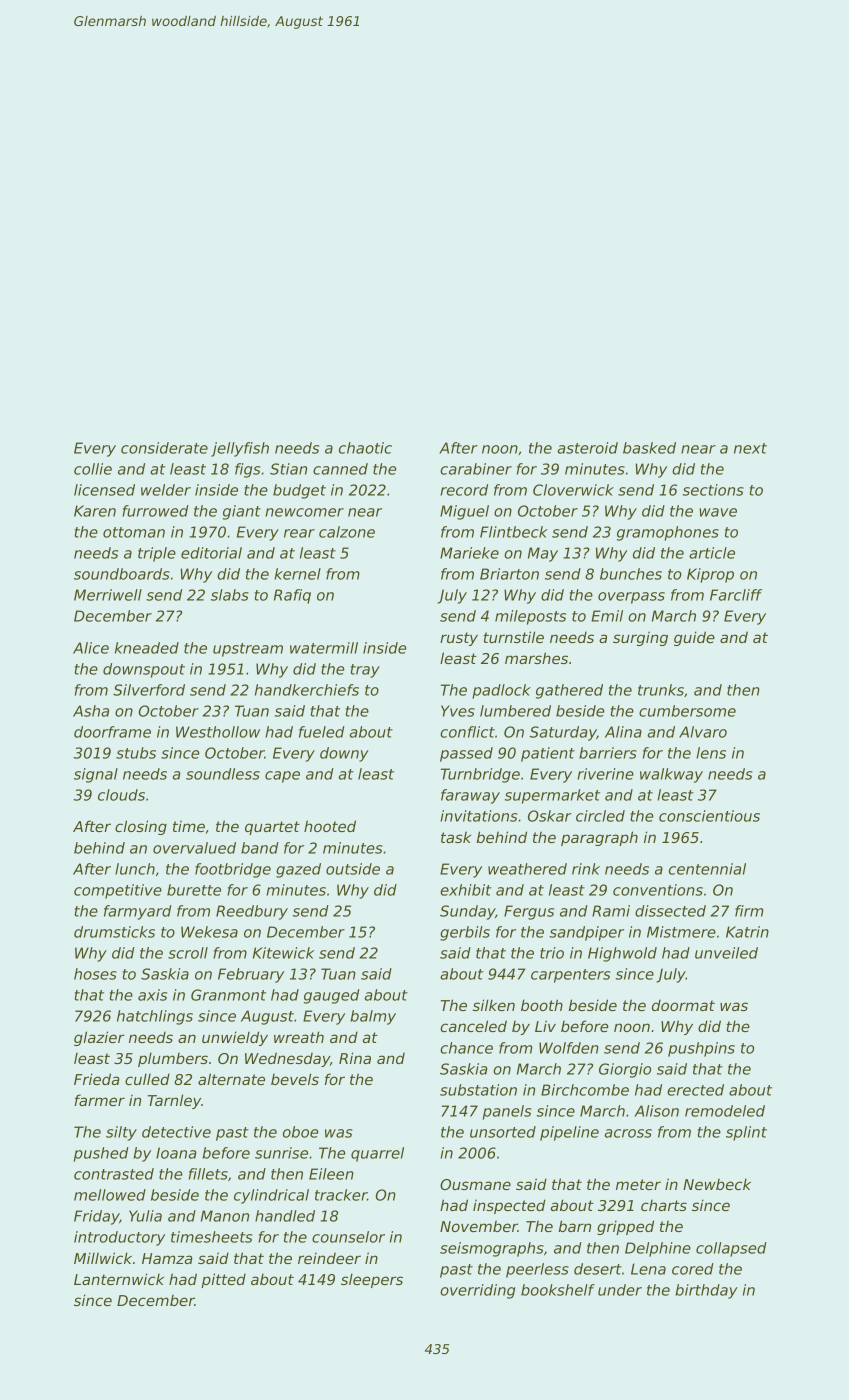  Describe the element at coordinates (134, 532) in the image. I see `ottoman` at that location.
